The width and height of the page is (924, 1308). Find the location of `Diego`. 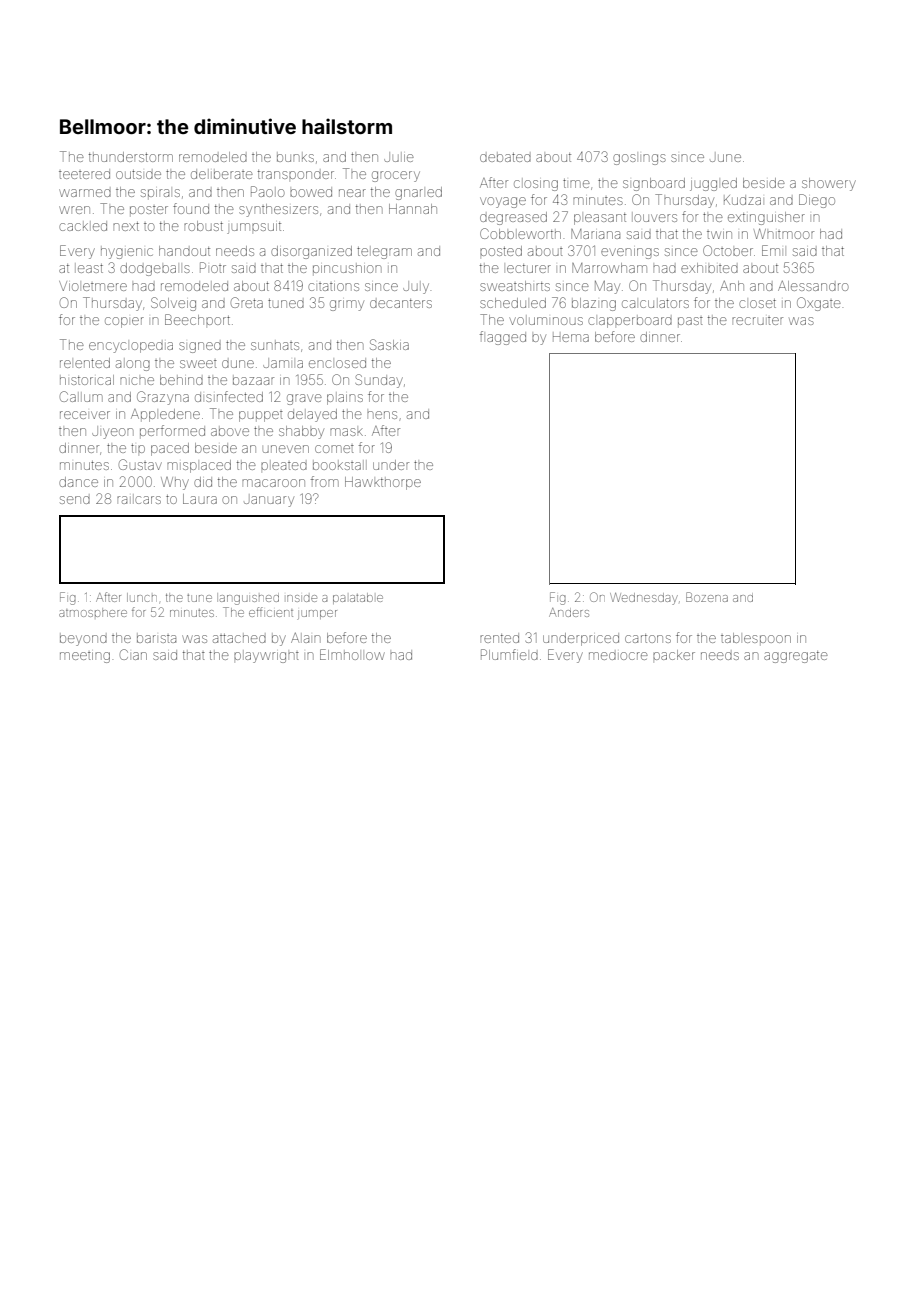

Diego is located at coordinates (817, 201).
